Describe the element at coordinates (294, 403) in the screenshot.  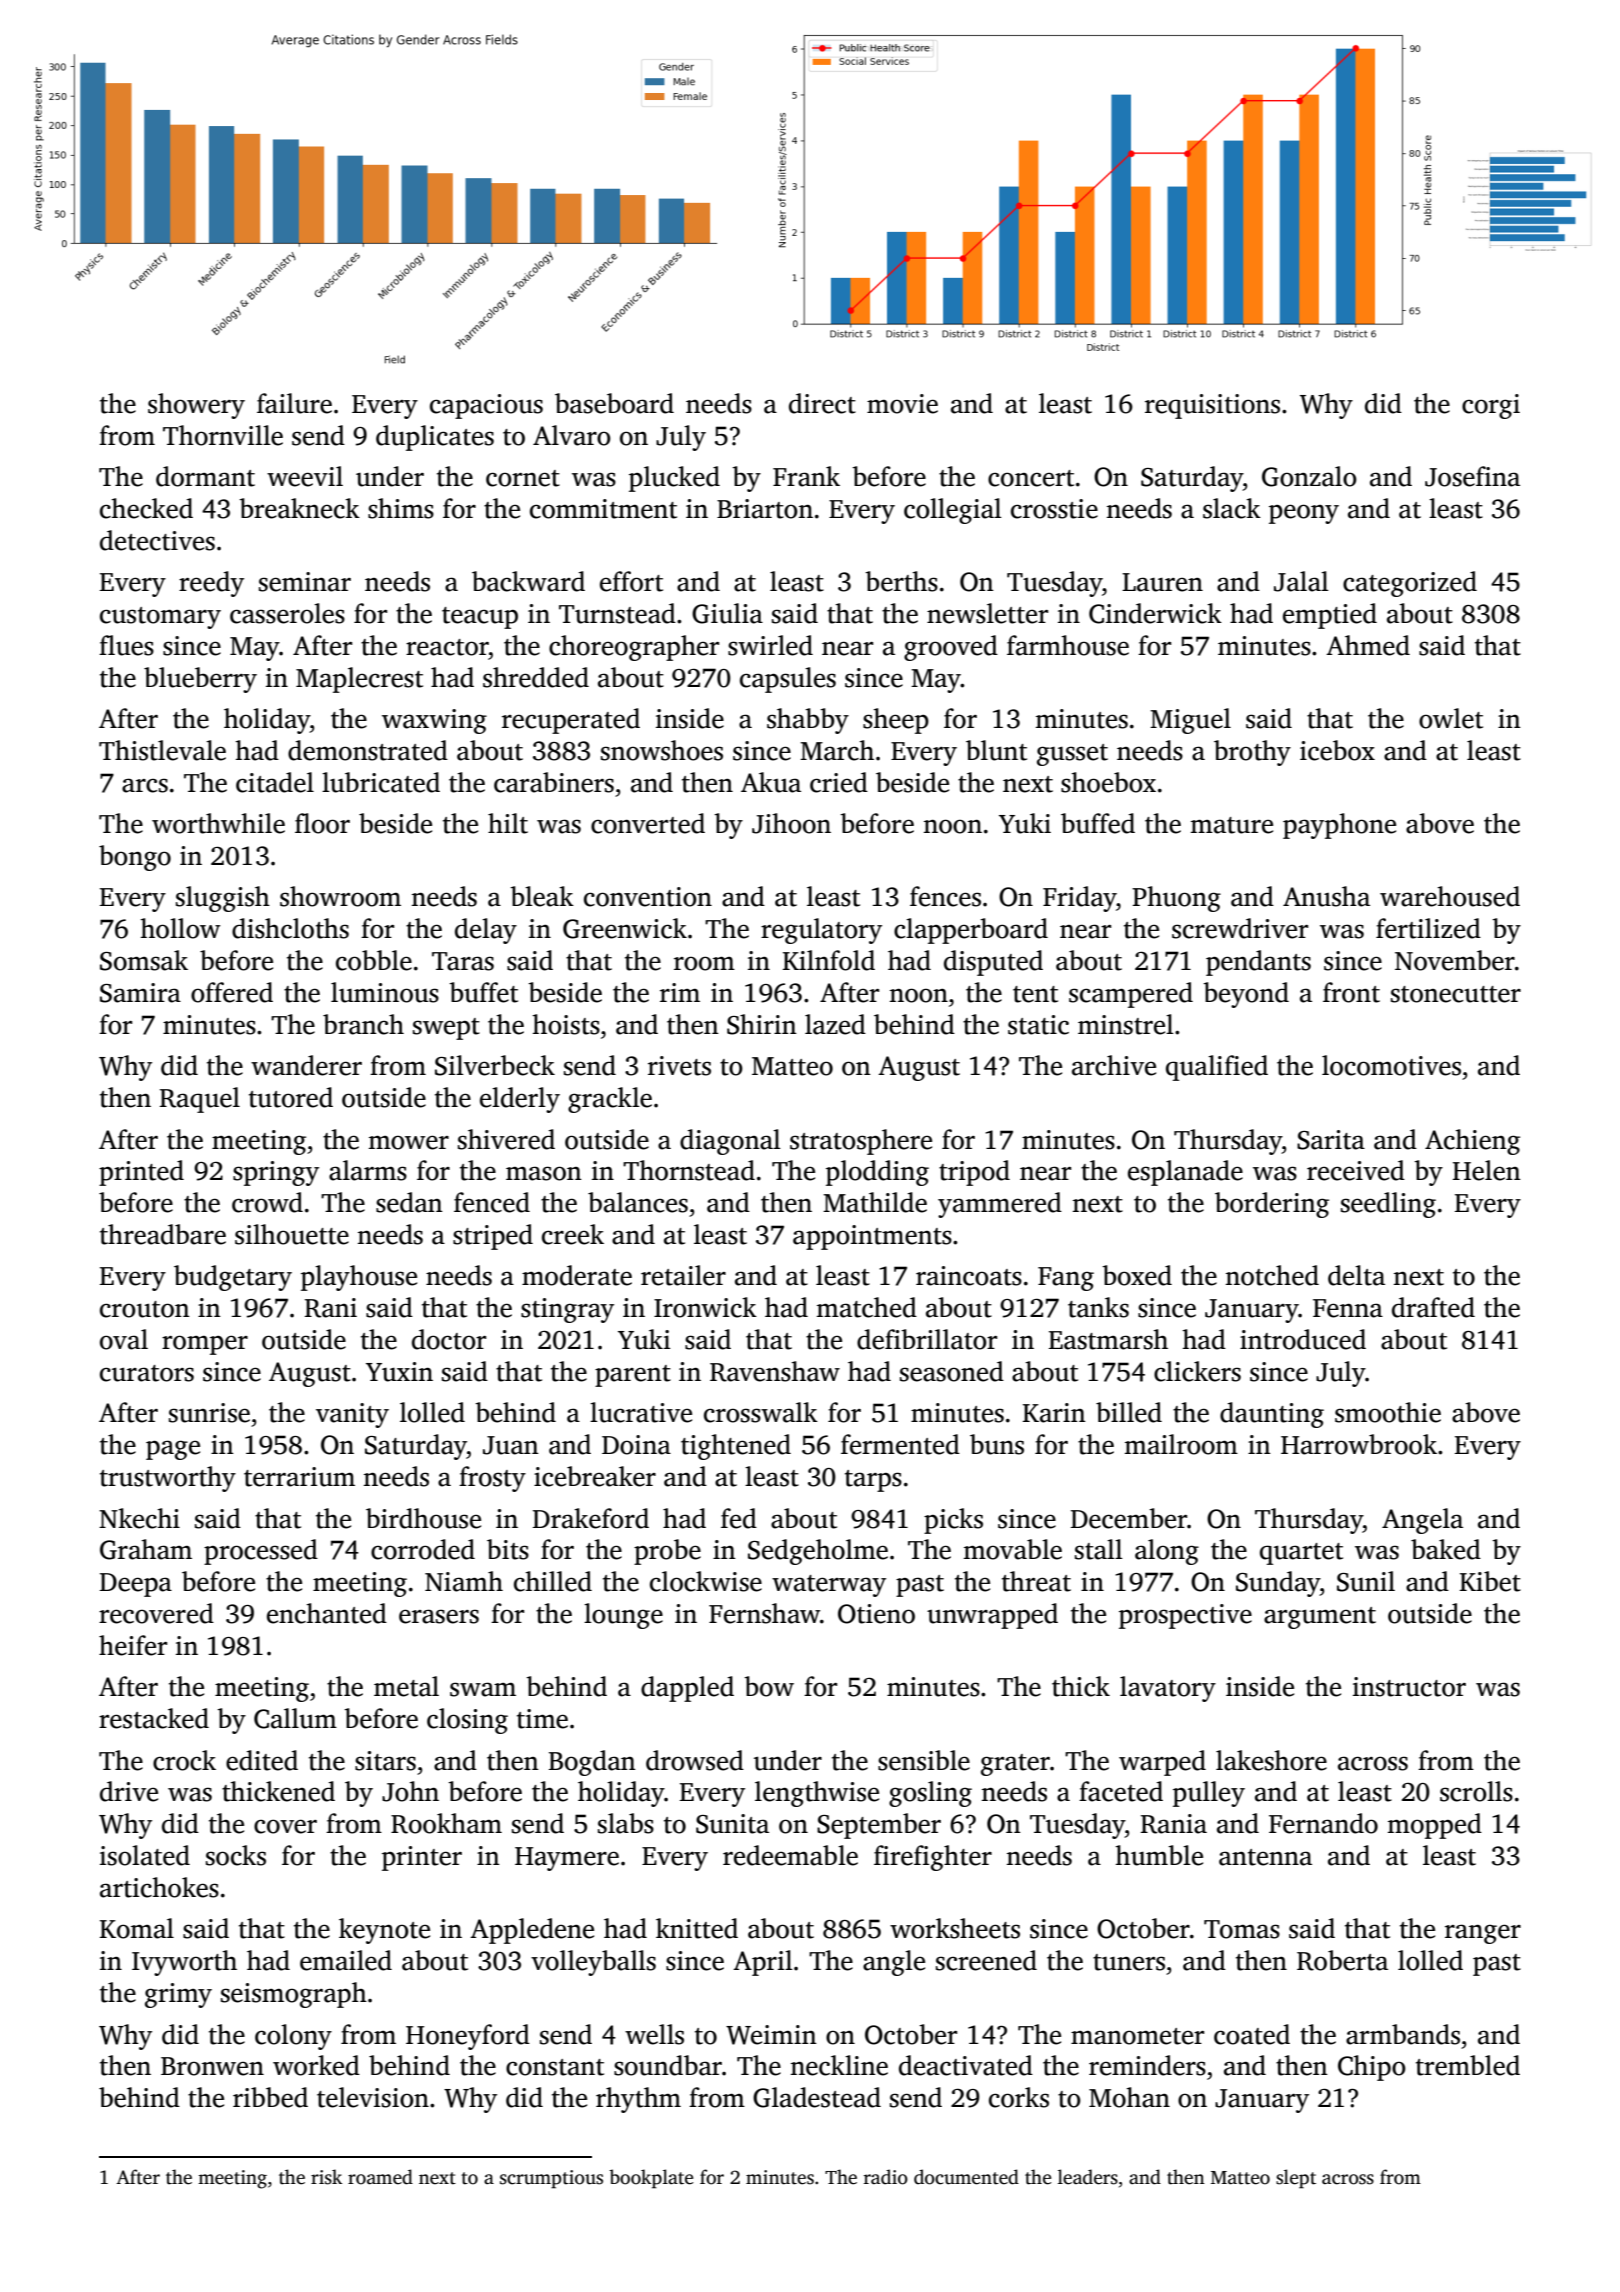
I see `failure` at that location.
